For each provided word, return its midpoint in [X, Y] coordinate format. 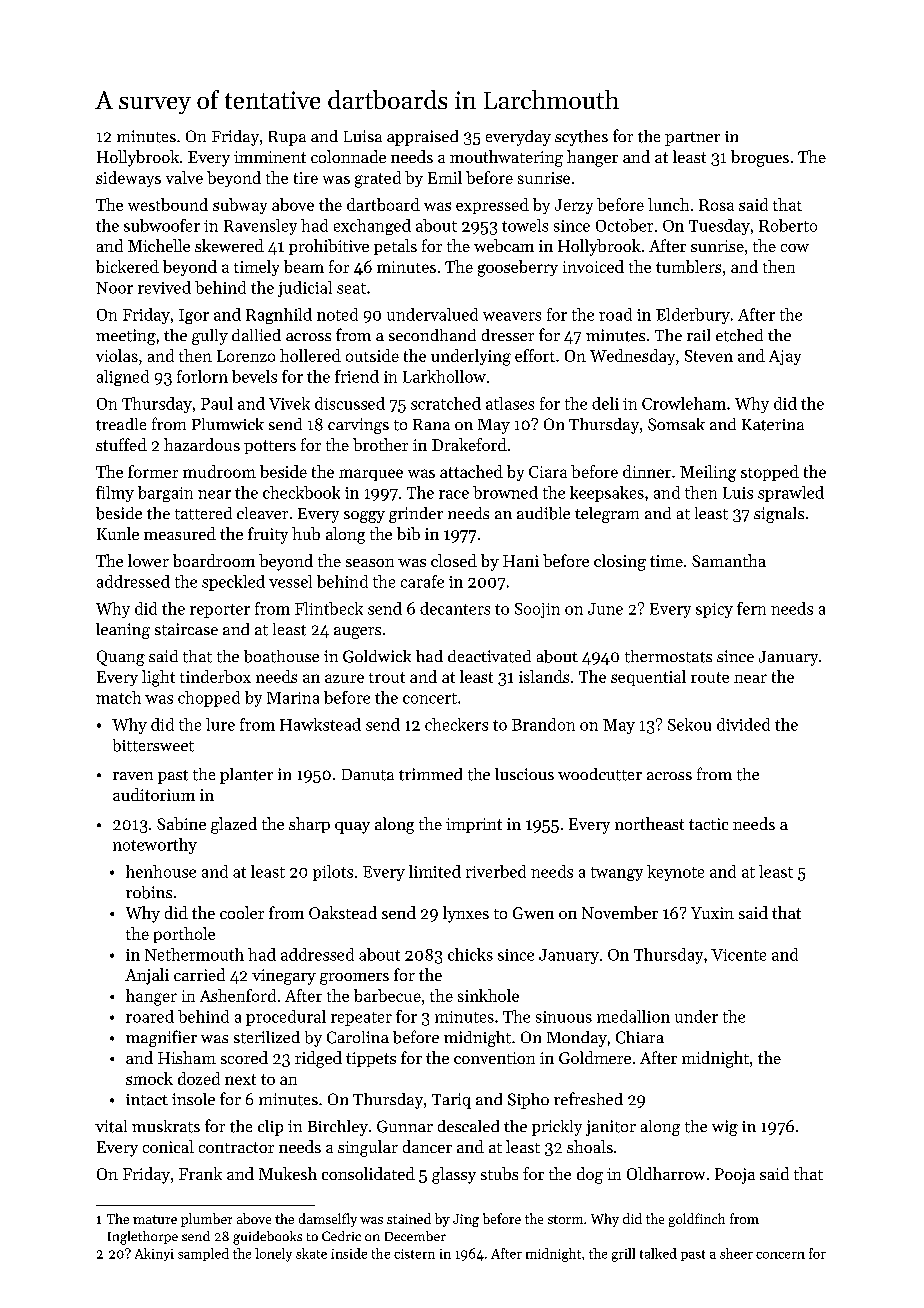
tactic [708, 824]
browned [505, 492]
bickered [127, 266]
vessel [290, 581]
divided [743, 724]
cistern [414, 1254]
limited [435, 871]
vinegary [284, 977]
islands [544, 676]
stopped [770, 473]
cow [795, 248]
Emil [445, 177]
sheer [736, 1253]
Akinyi [154, 1254]
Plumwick [228, 424]
